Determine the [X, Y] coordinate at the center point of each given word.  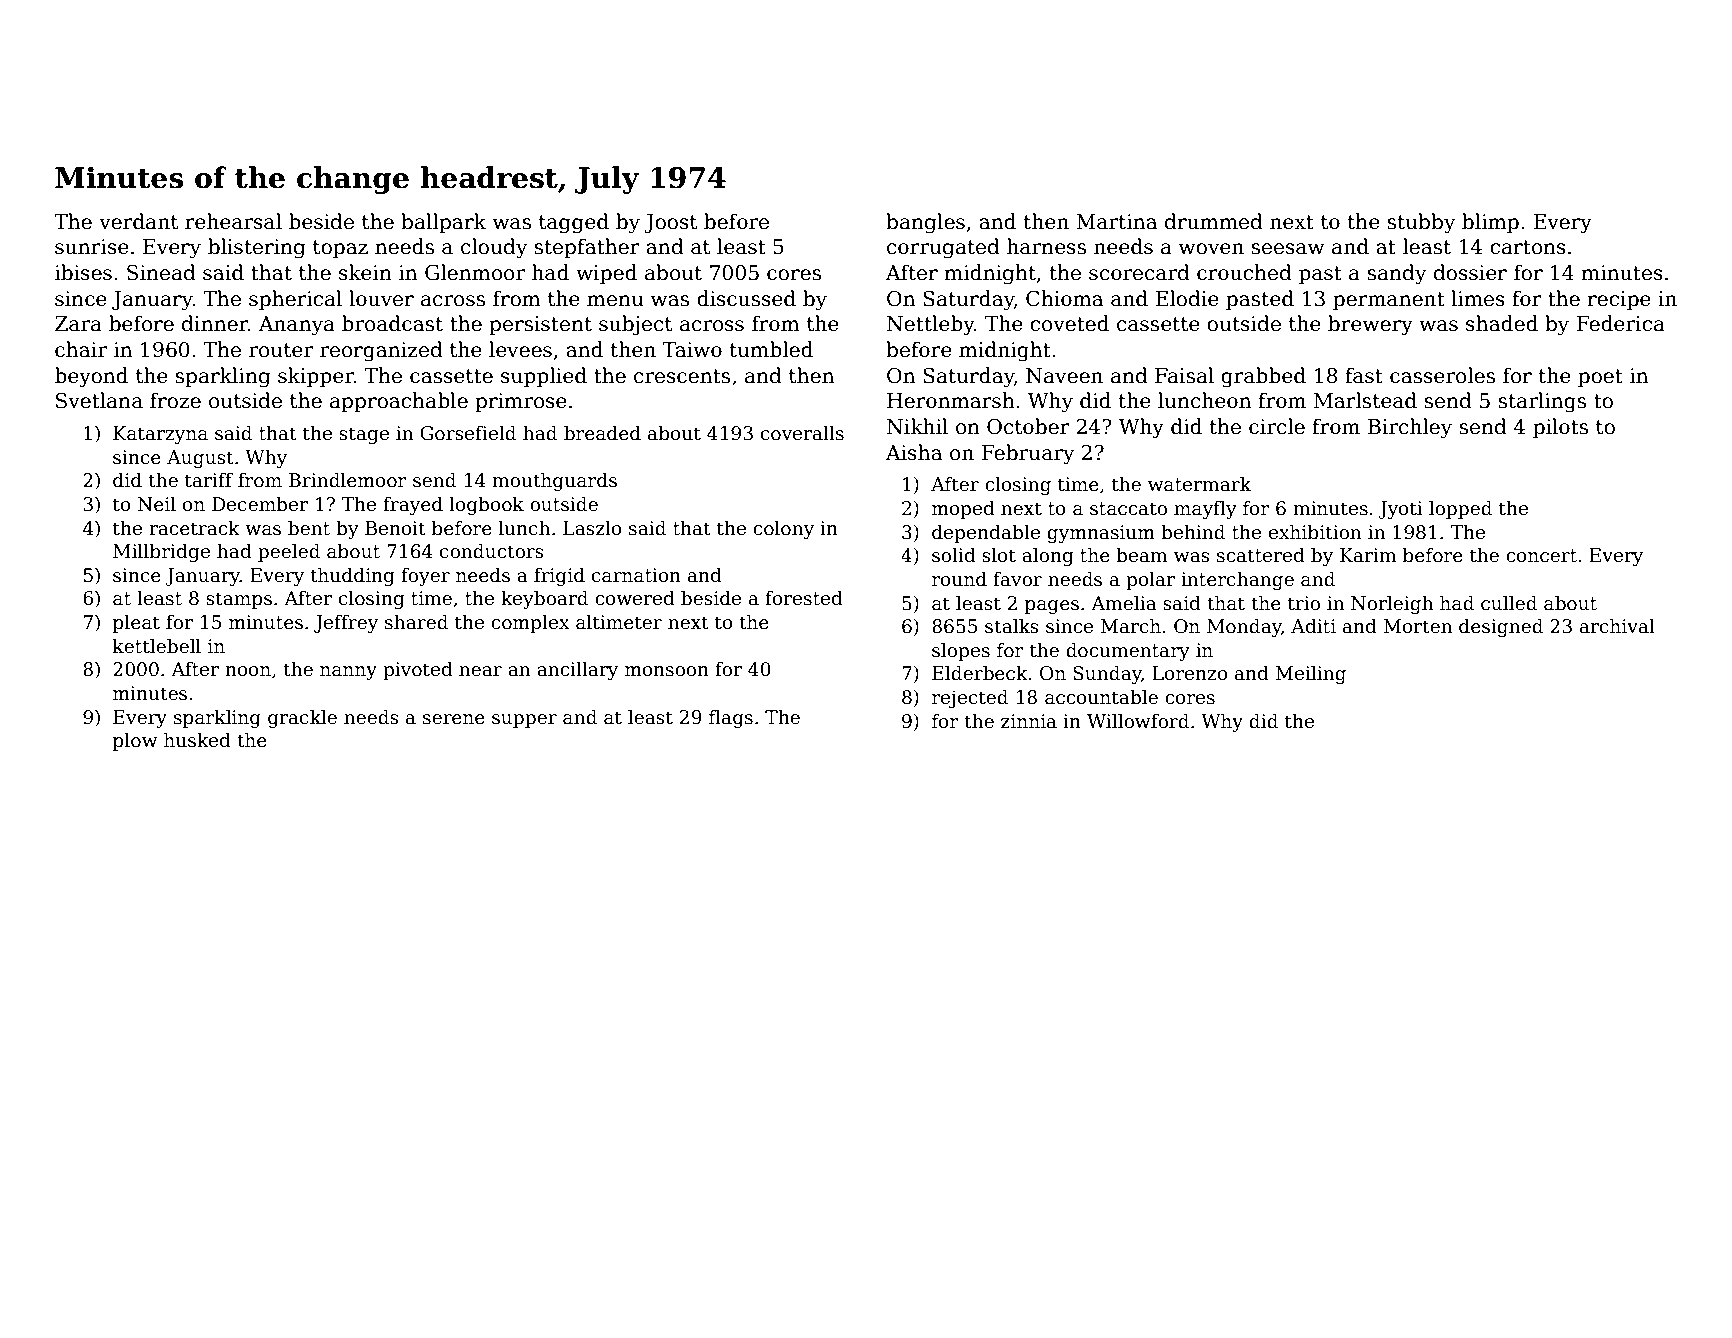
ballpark [443, 223]
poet [1600, 378]
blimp [1490, 223]
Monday [1244, 627]
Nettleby [931, 325]
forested [804, 598]
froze [175, 400]
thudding [352, 576]
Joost [670, 223]
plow [135, 741]
